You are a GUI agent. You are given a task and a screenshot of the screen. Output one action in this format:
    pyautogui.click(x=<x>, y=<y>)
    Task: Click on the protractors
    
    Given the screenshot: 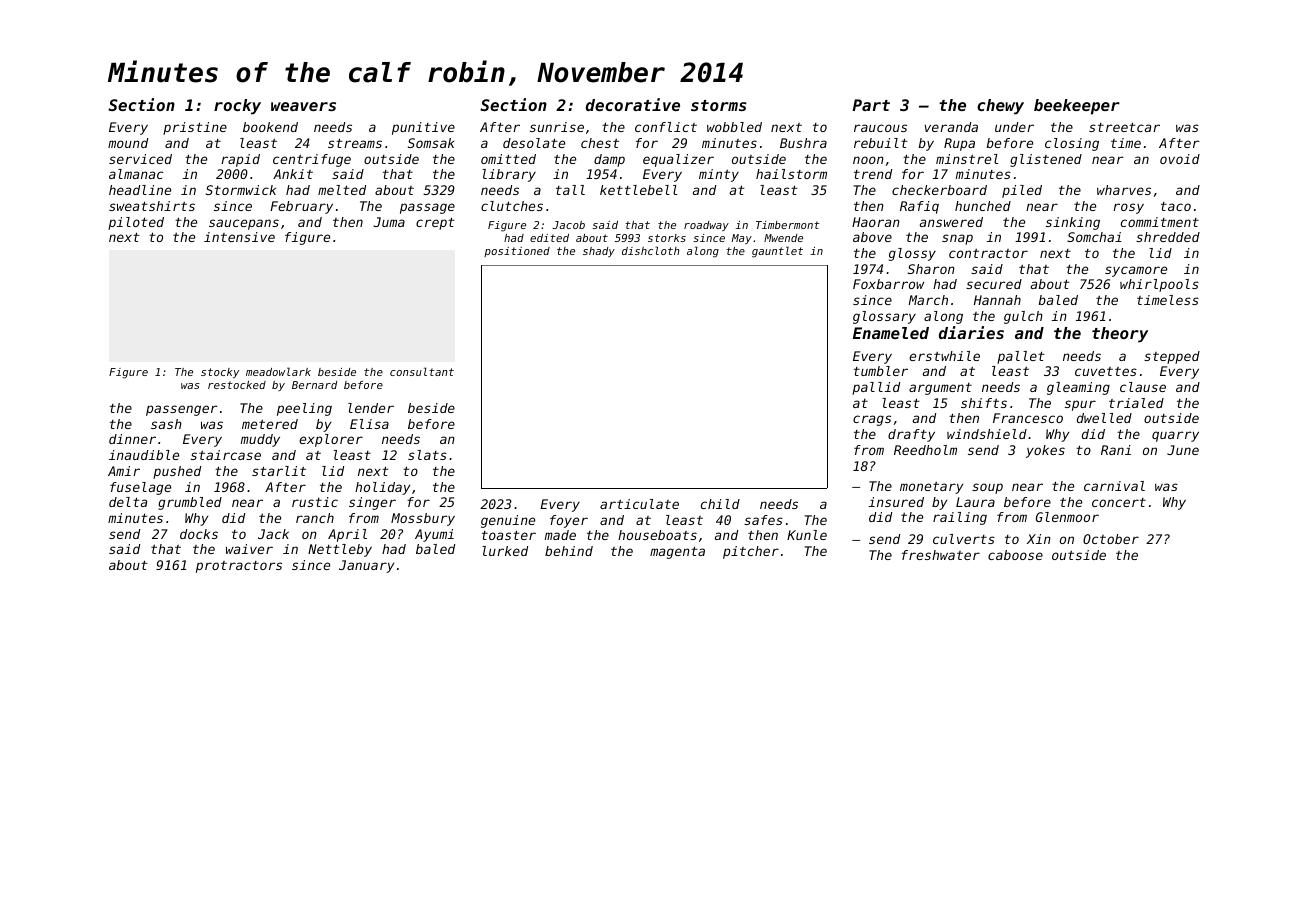 What is the action you would take?
    pyautogui.click(x=239, y=567)
